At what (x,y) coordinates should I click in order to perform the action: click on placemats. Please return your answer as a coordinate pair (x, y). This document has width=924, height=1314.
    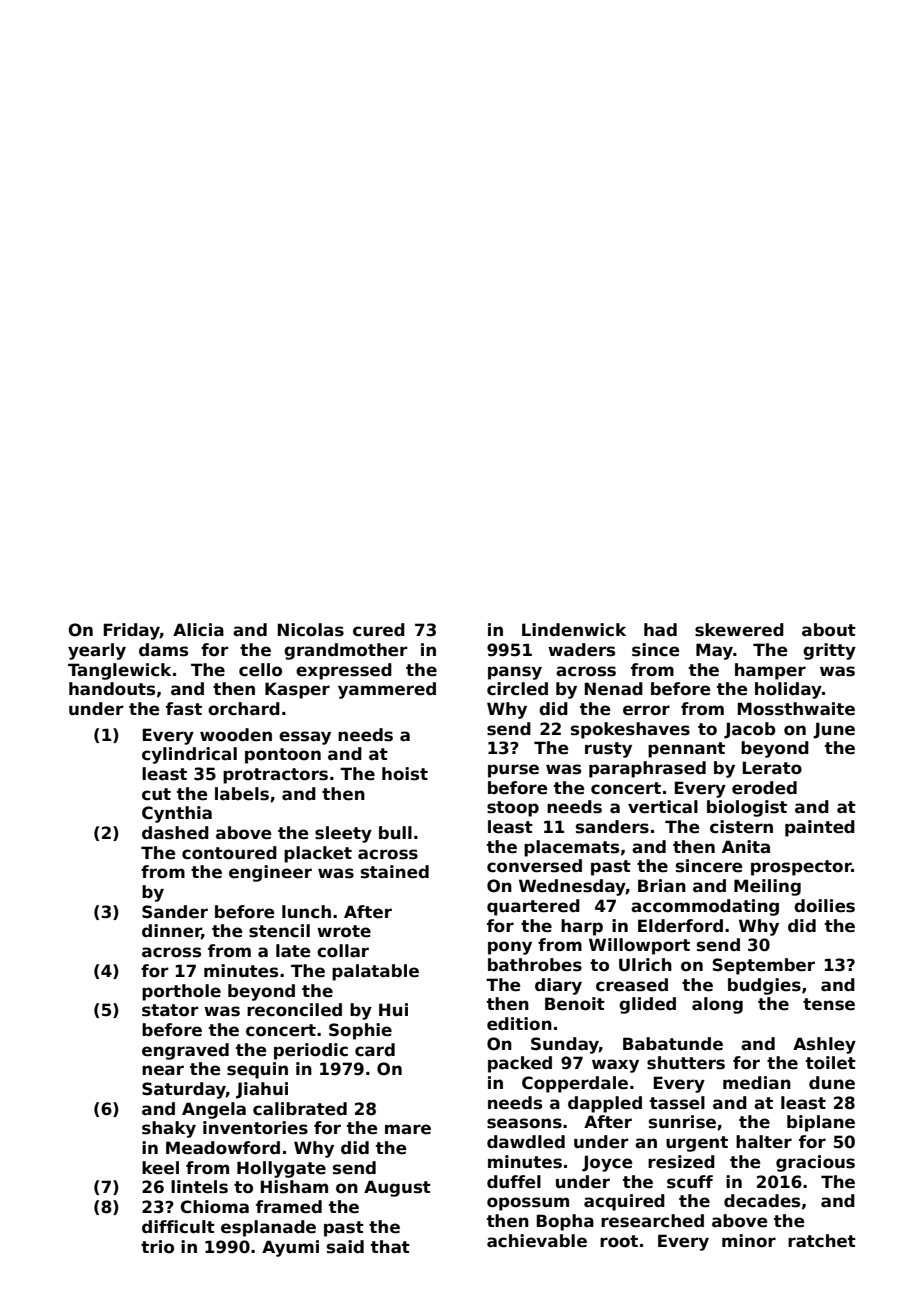
    Looking at the image, I should click on (571, 848).
